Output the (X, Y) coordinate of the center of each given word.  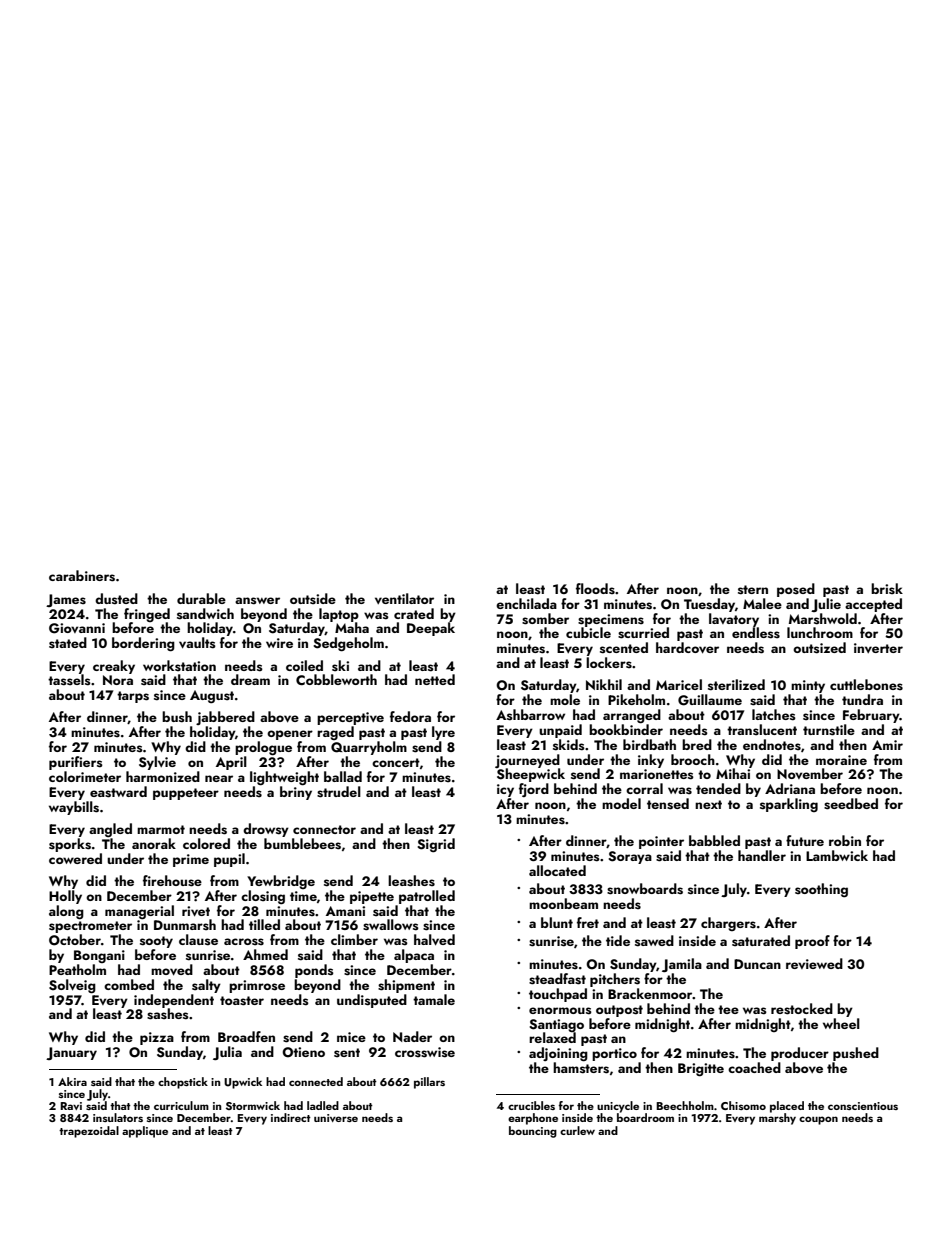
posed (796, 590)
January (71, 1053)
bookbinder (626, 729)
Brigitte (701, 1070)
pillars (429, 1083)
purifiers (76, 763)
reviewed (814, 963)
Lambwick (837, 855)
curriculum (181, 1105)
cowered (75, 858)
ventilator (404, 598)
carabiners (82, 576)
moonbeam (563, 903)
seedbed (851, 804)
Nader (412, 1036)
